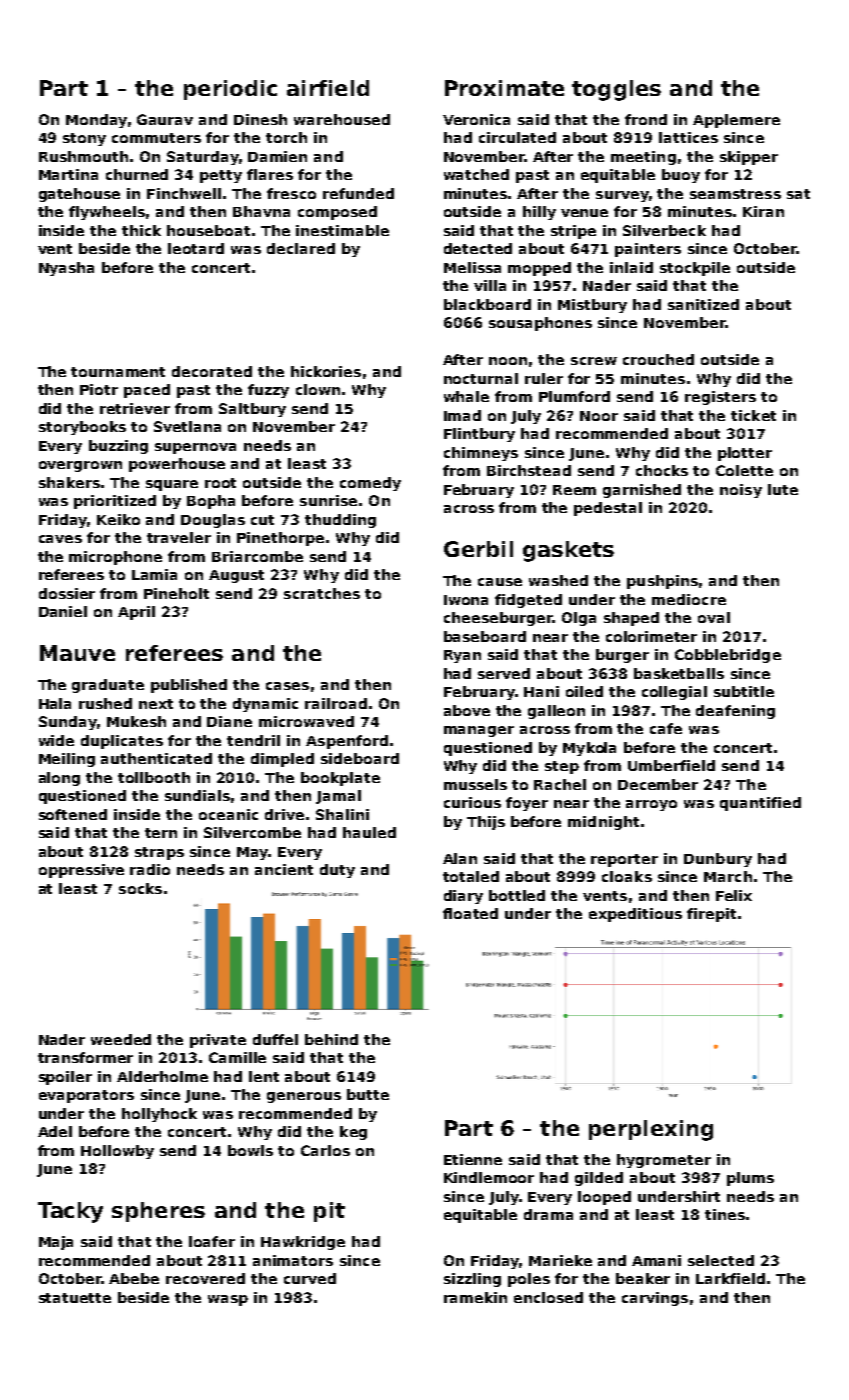  I want to click on Ryan, so click(462, 656).
